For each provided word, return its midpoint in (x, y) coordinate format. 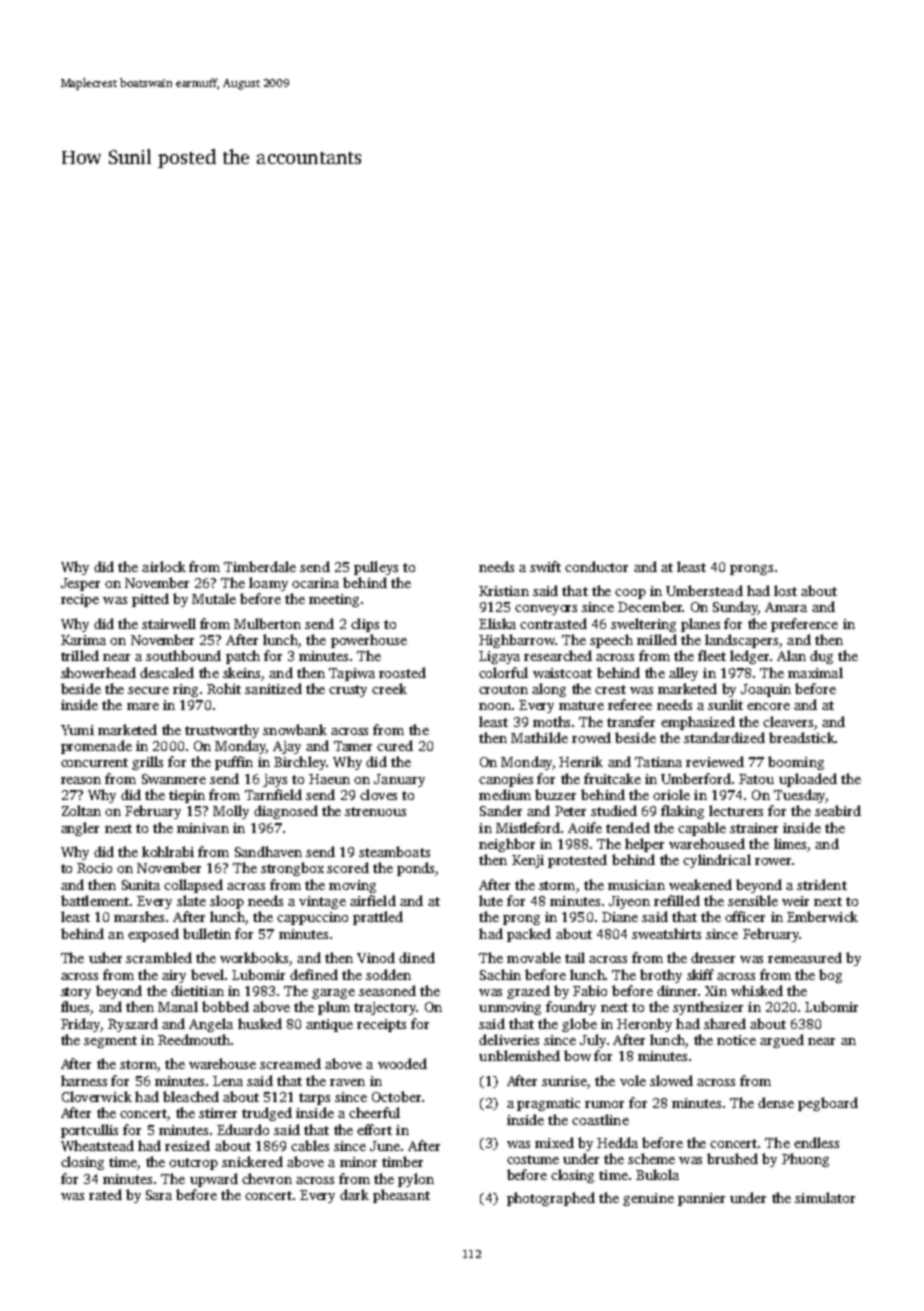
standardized (724, 737)
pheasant (401, 1196)
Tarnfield (273, 794)
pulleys (376, 568)
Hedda (617, 1142)
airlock (164, 566)
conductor (596, 566)
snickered (252, 1161)
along (549, 690)
